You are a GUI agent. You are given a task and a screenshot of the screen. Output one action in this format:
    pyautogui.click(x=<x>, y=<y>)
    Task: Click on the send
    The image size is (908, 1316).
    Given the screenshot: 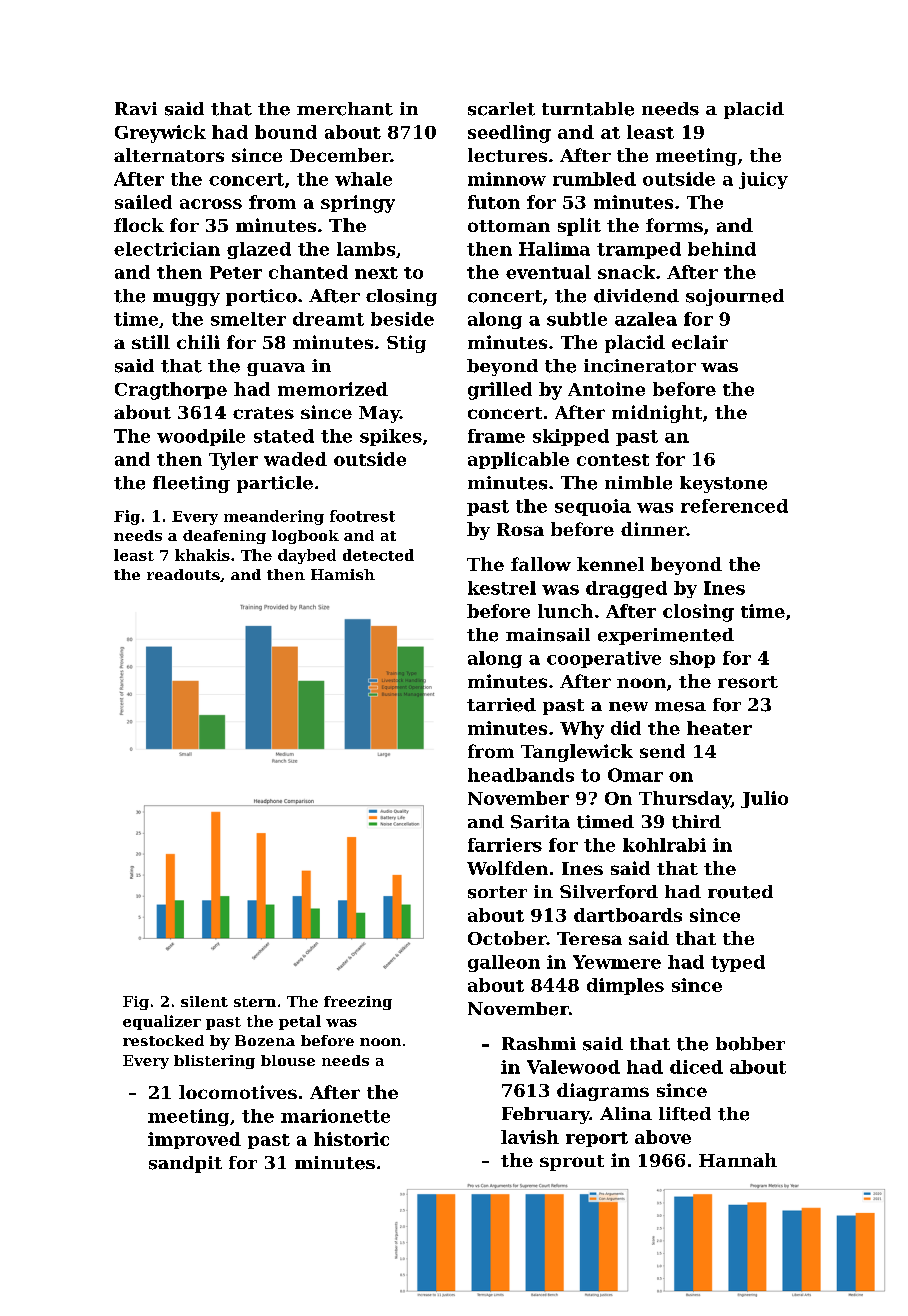 What is the action you would take?
    pyautogui.click(x=662, y=751)
